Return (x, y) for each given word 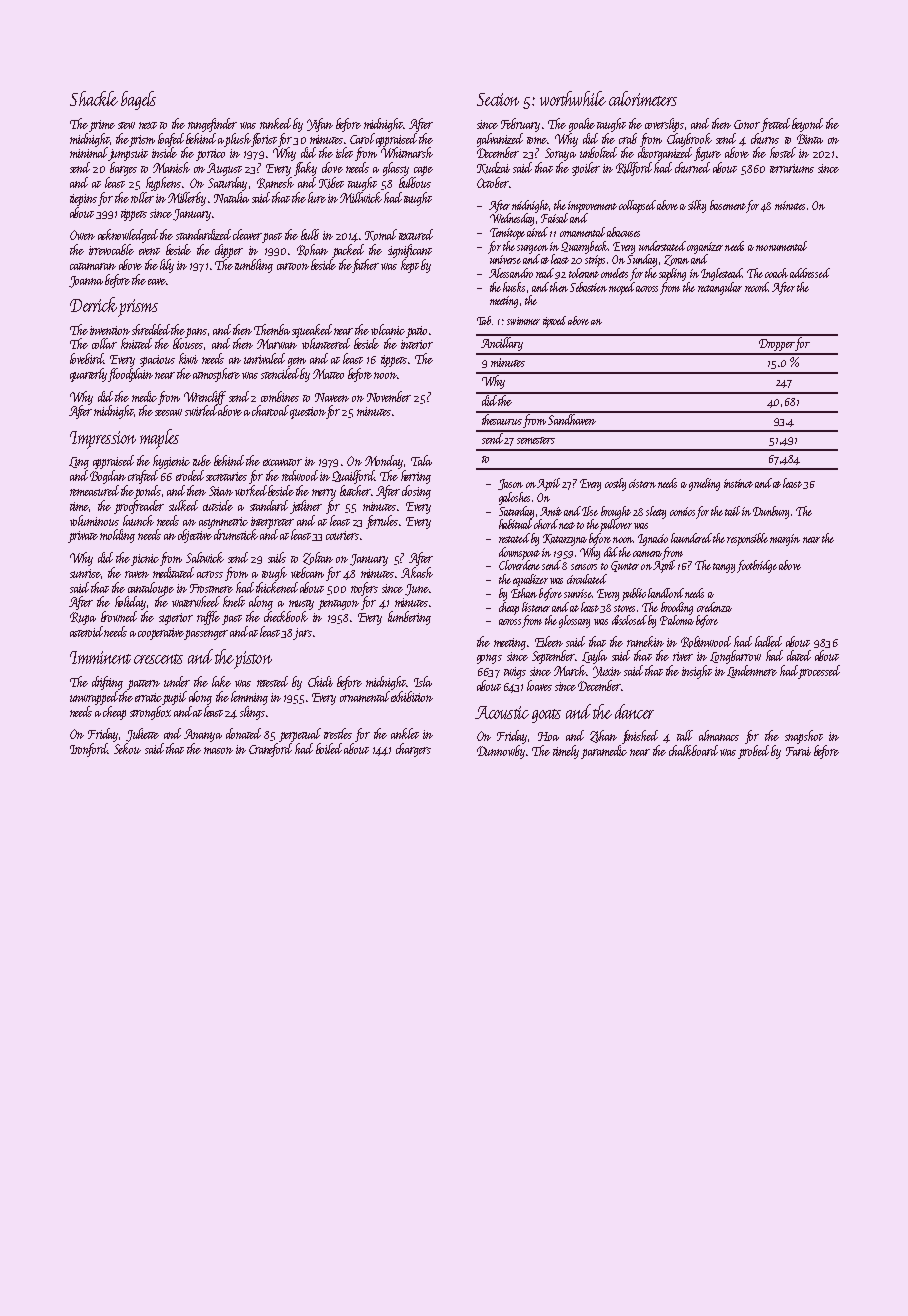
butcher (355, 490)
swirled (201, 410)
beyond (807, 125)
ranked (275, 123)
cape (423, 171)
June (417, 590)
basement (728, 205)
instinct (738, 483)
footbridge (757, 566)
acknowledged (128, 236)
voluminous (94, 520)
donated (243, 733)
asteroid (87, 631)
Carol (362, 138)
